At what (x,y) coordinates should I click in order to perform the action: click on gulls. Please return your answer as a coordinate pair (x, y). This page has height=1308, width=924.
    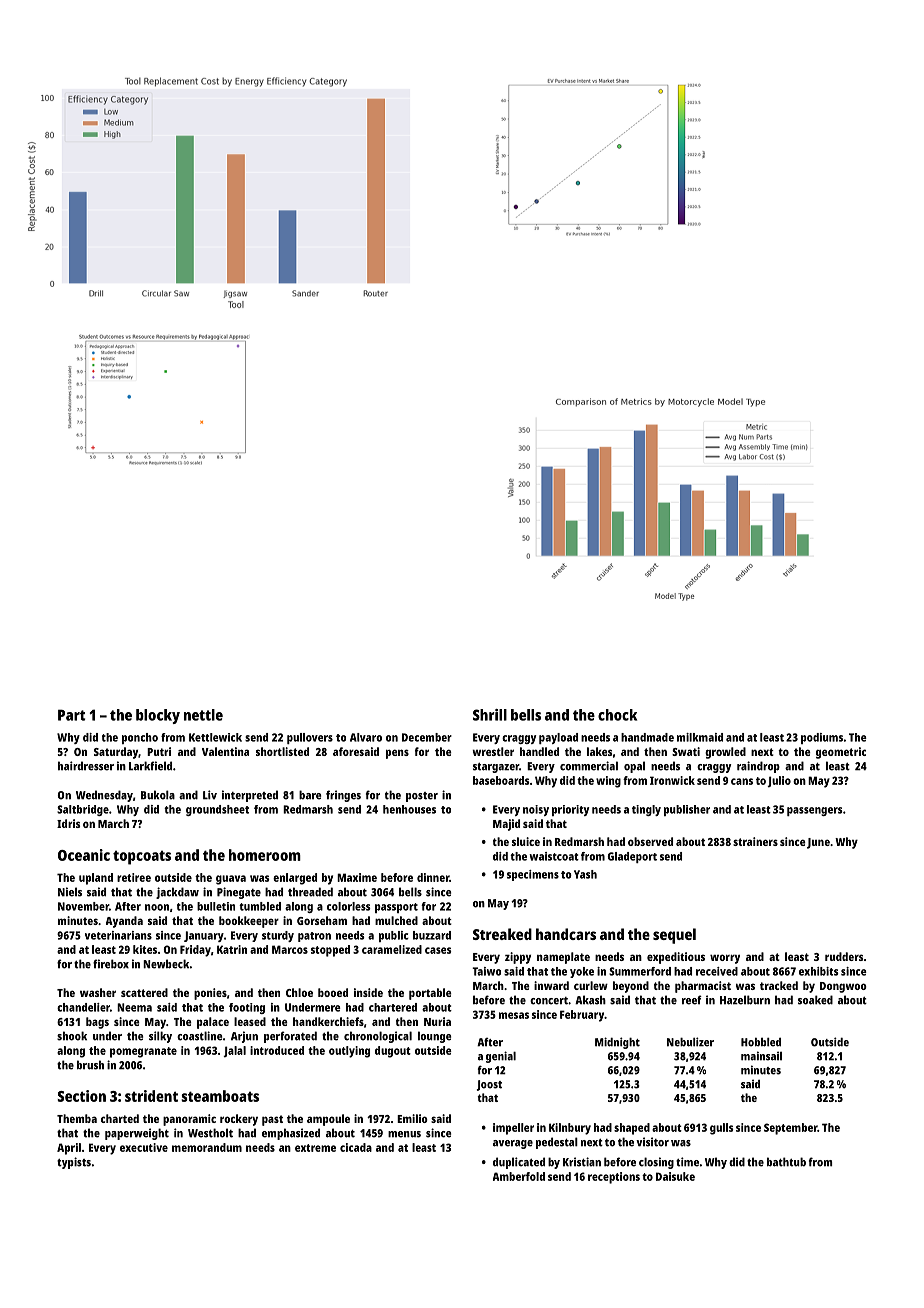
    Looking at the image, I should click on (721, 1129).
